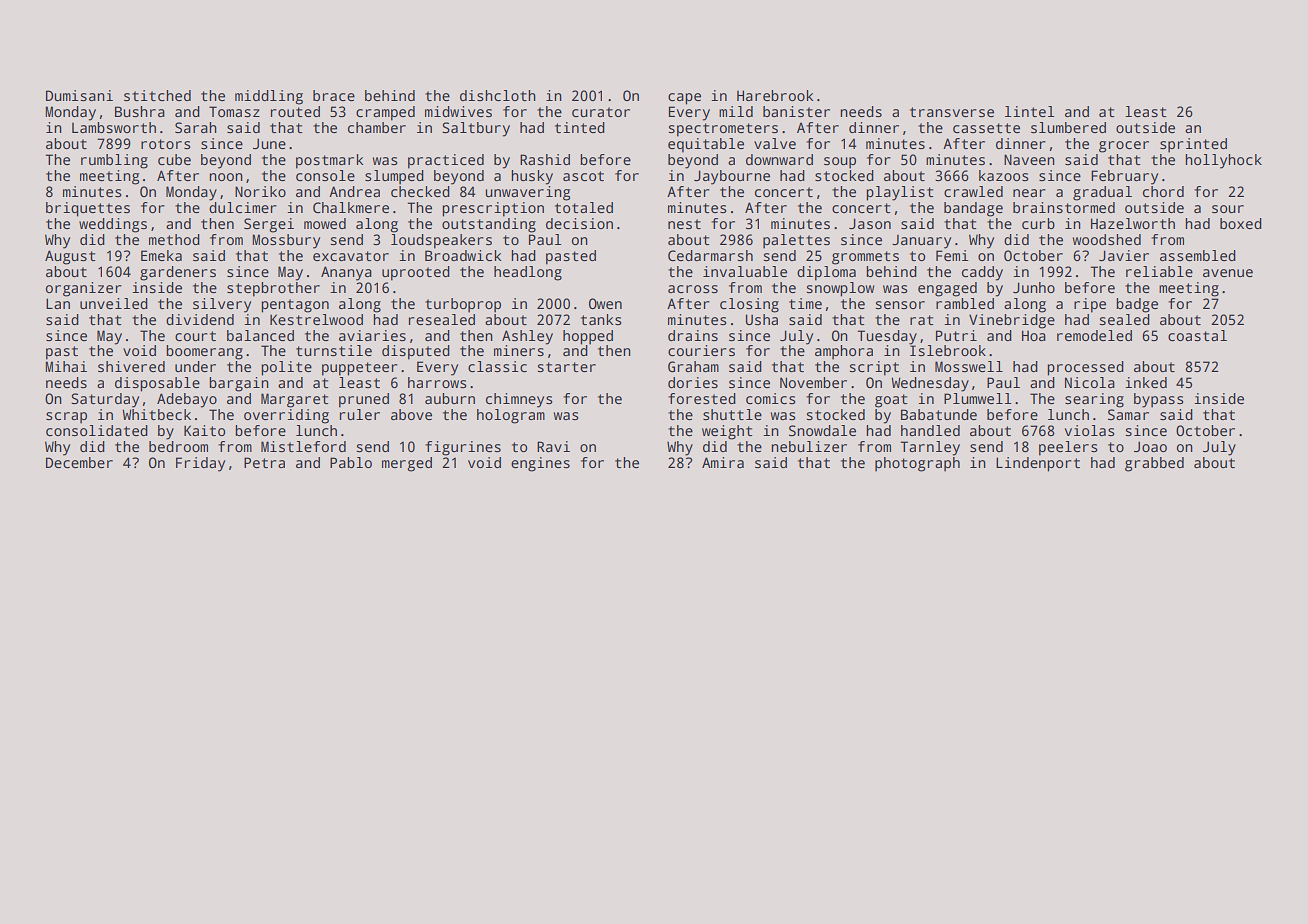 The width and height of the document is (1308, 924). I want to click on spectrometers, so click(723, 130).
